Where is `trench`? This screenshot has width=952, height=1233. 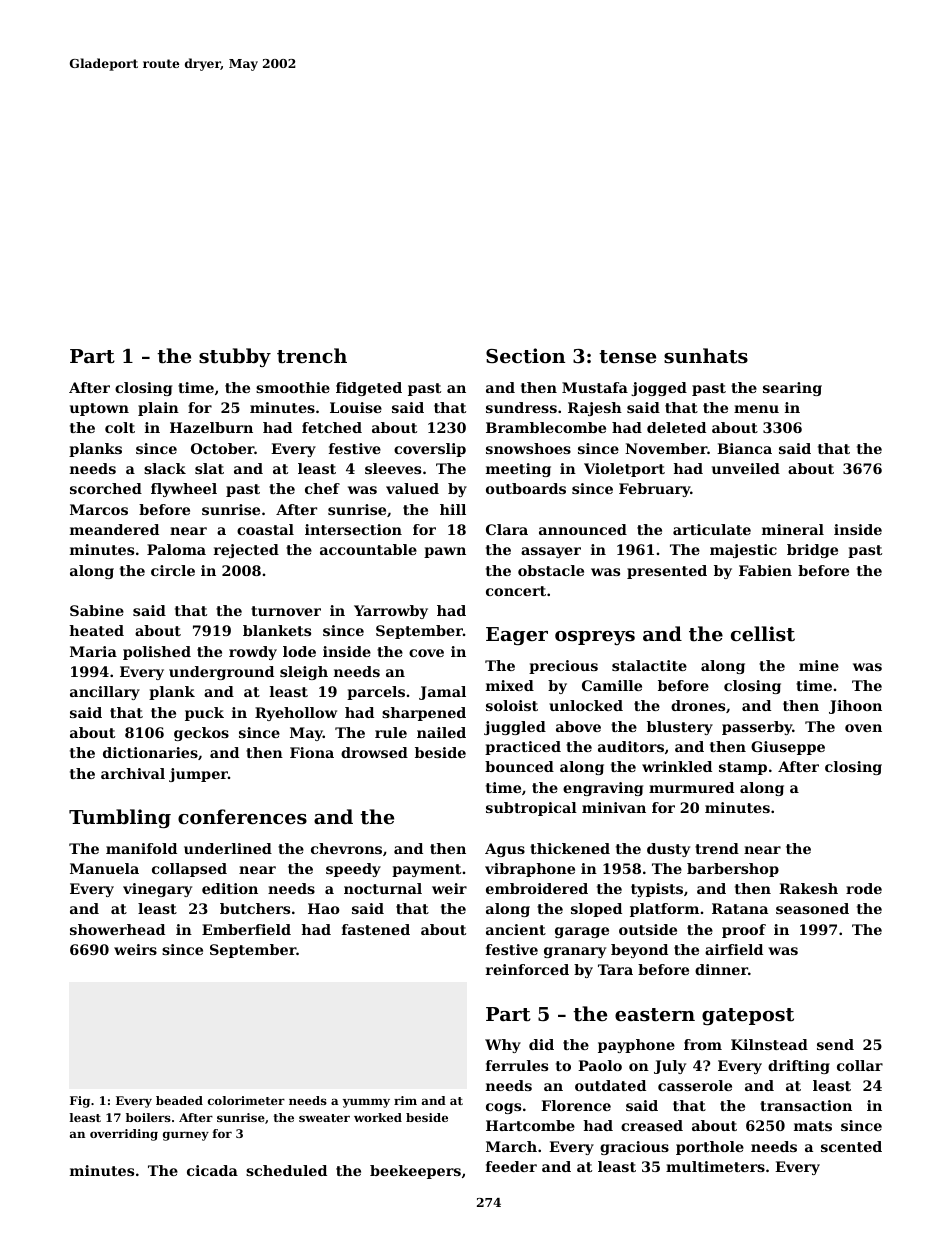 trench is located at coordinates (312, 355).
